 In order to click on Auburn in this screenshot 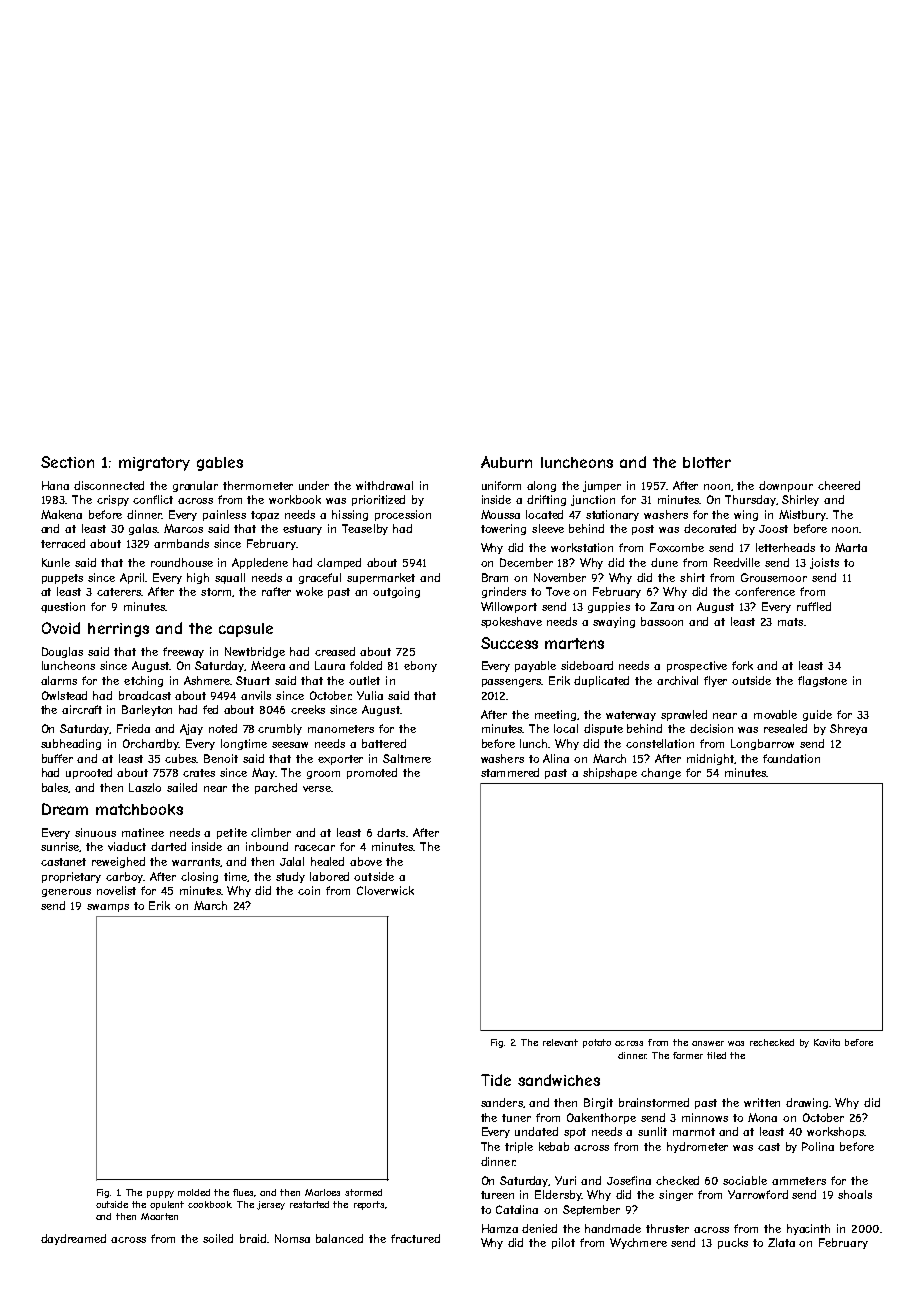, I will do `click(506, 462)`.
